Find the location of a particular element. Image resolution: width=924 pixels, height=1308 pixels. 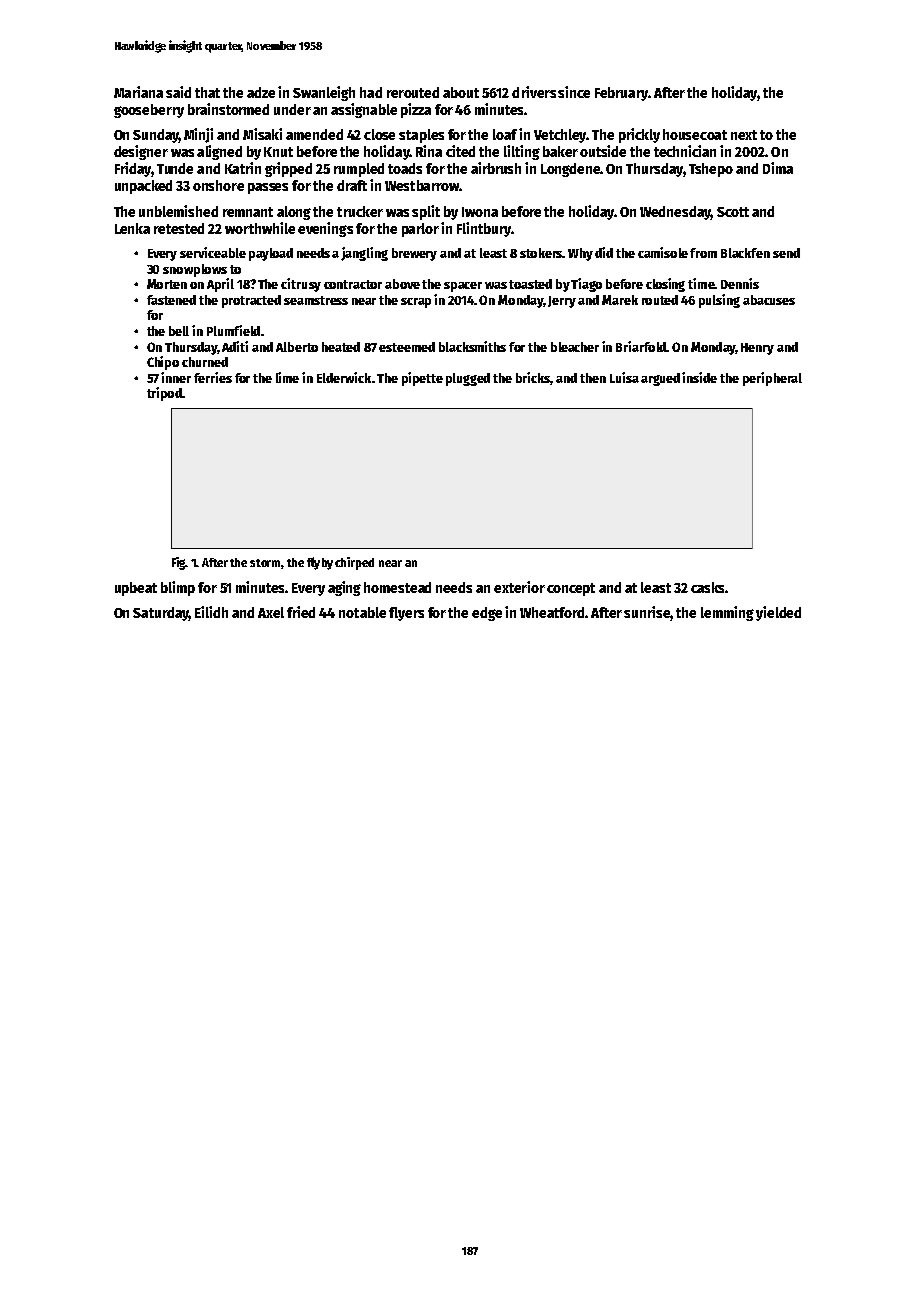

trucker is located at coordinates (360, 211).
